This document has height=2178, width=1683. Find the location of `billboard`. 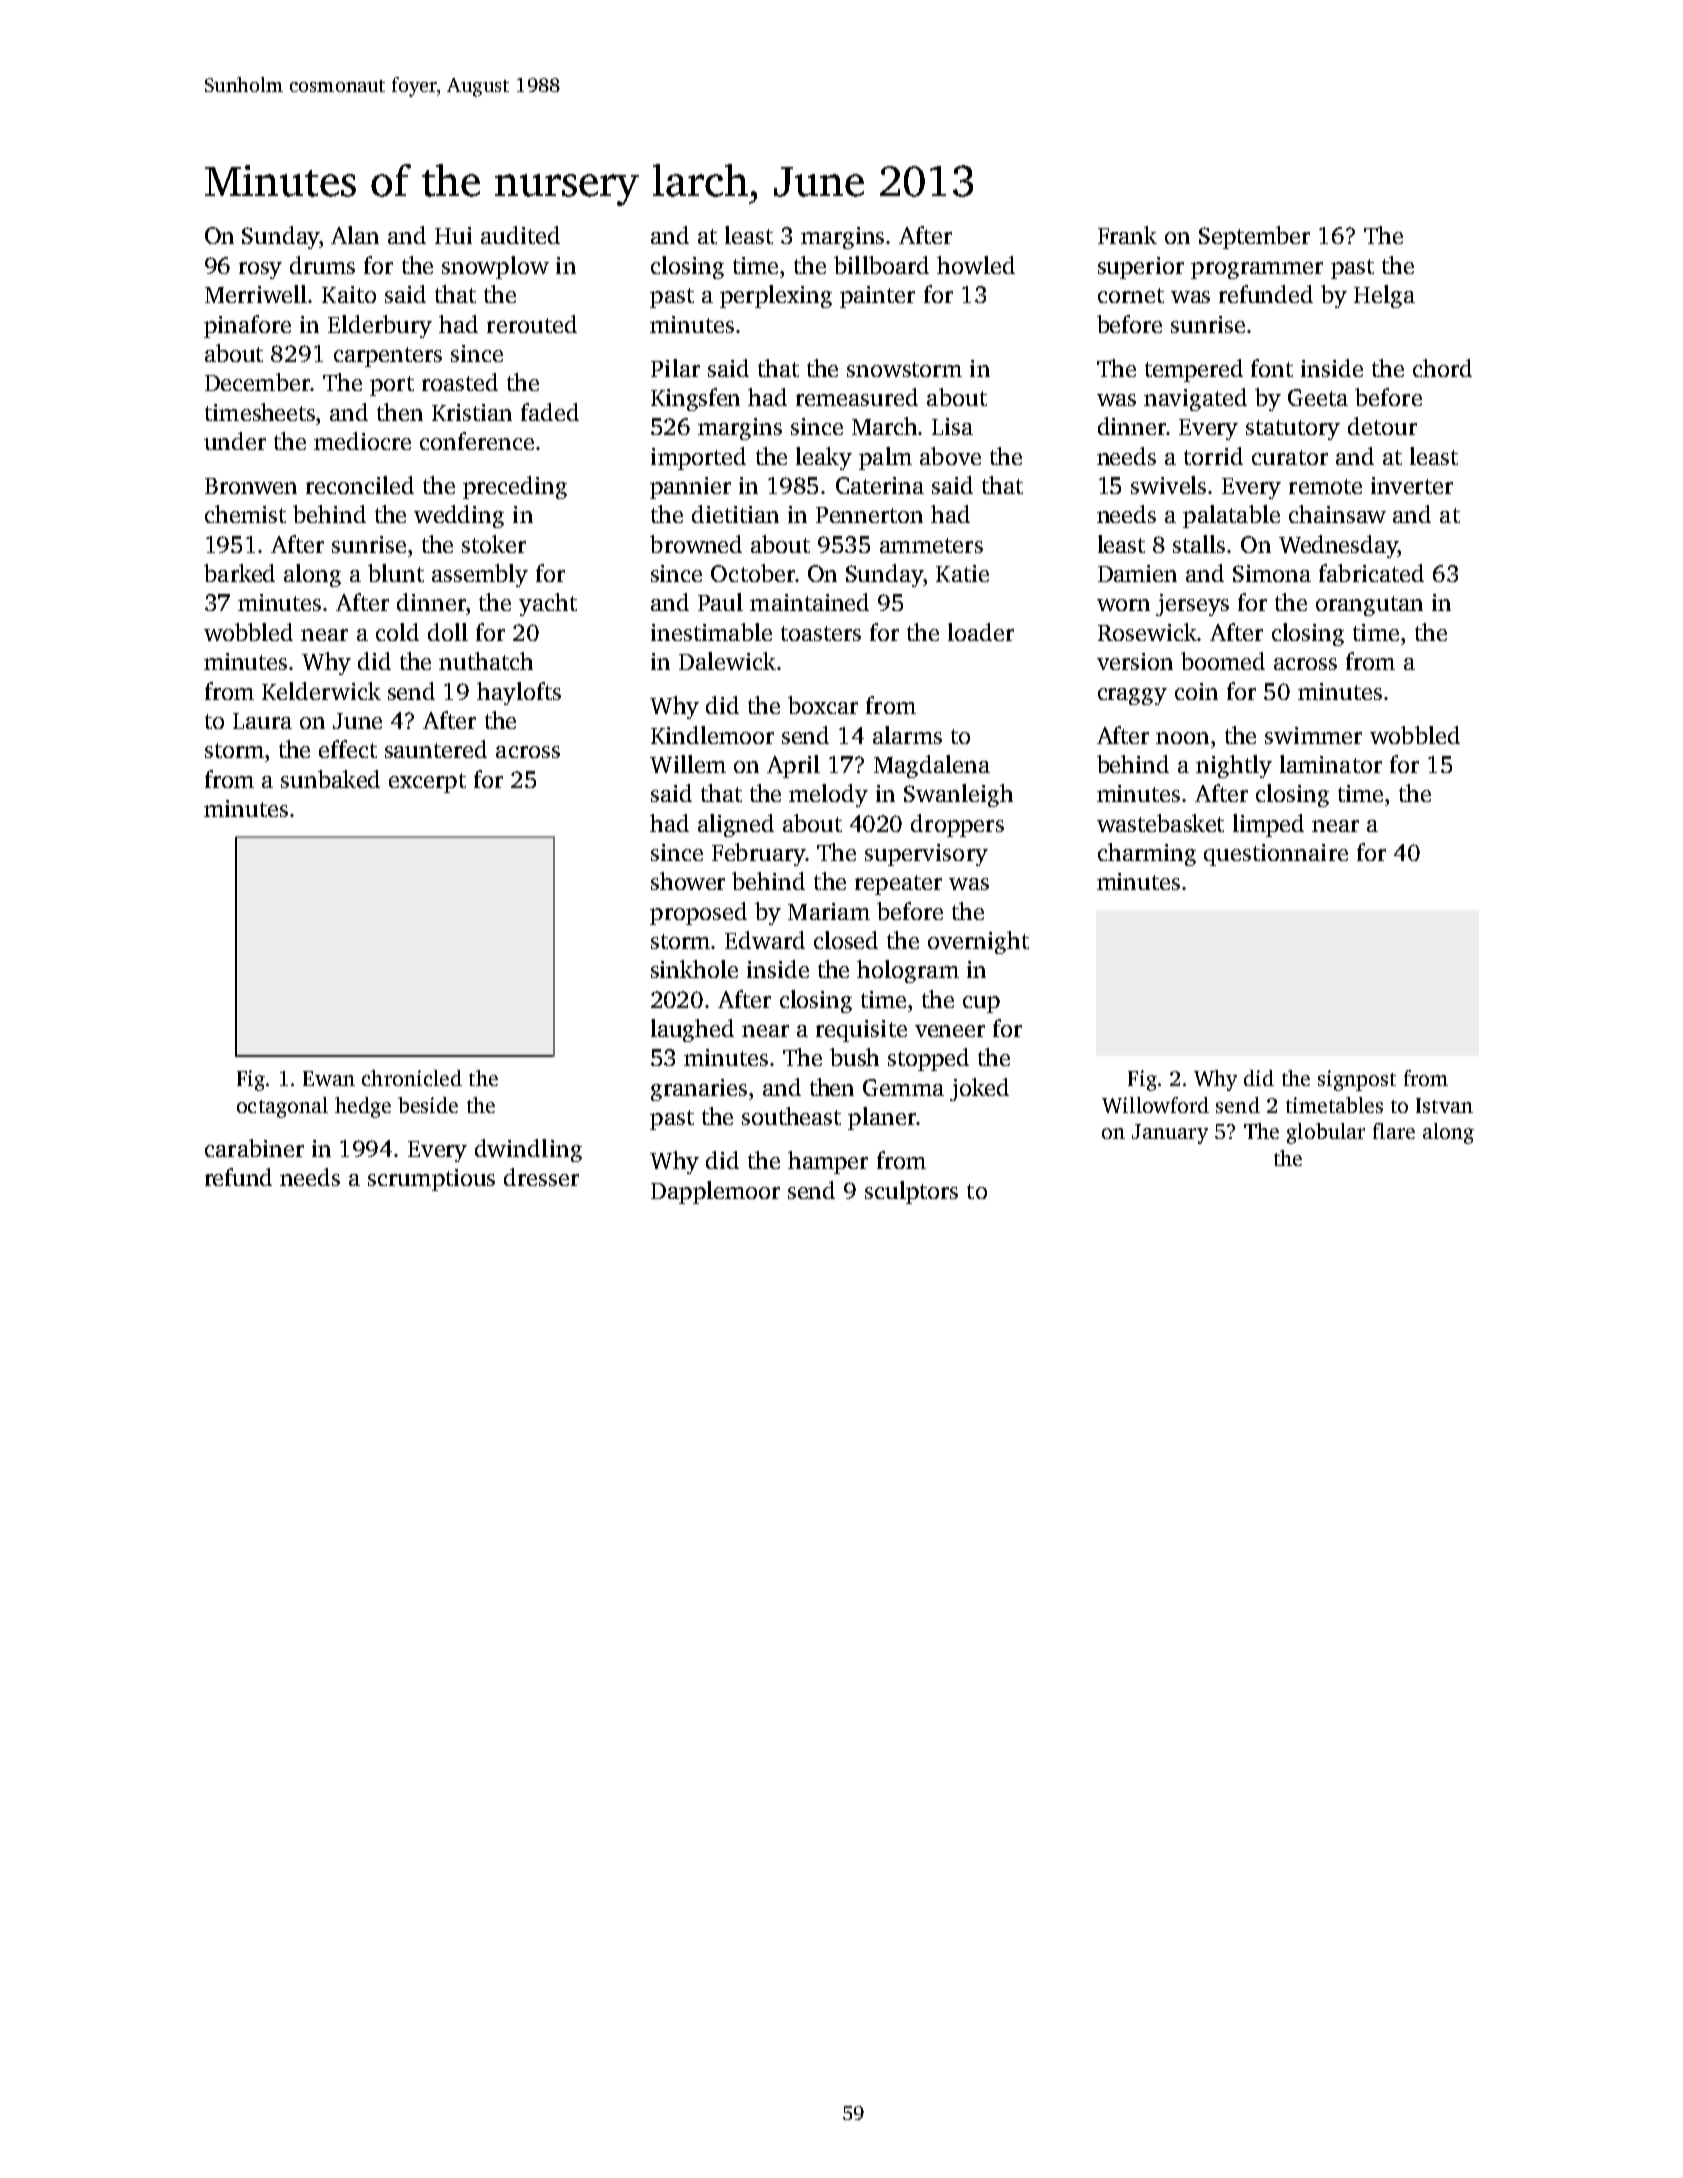

billboard is located at coordinates (881, 265).
